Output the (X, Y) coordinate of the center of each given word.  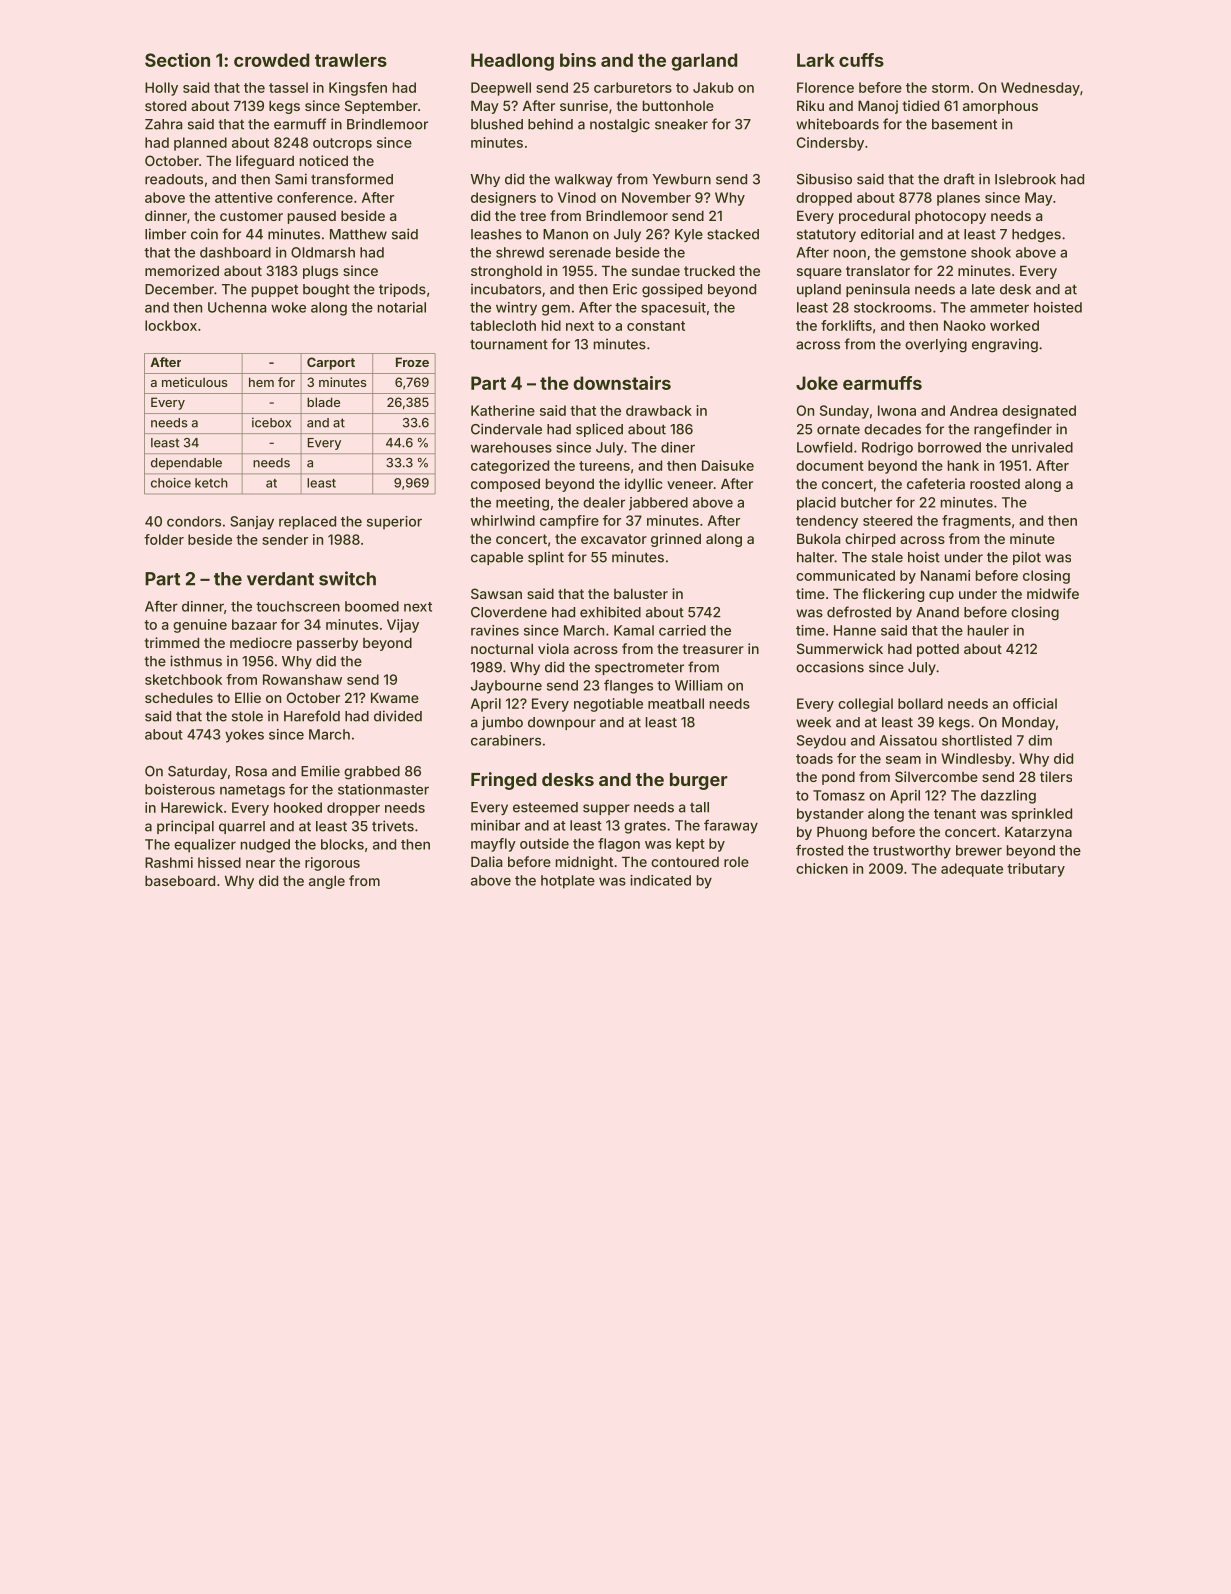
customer (251, 216)
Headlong (512, 62)
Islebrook (1025, 179)
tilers (1056, 776)
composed (505, 485)
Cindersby (830, 144)
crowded (271, 60)
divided (398, 716)
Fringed (503, 781)
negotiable (608, 705)
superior (394, 523)
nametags (252, 791)
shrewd (520, 252)
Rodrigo (887, 449)
